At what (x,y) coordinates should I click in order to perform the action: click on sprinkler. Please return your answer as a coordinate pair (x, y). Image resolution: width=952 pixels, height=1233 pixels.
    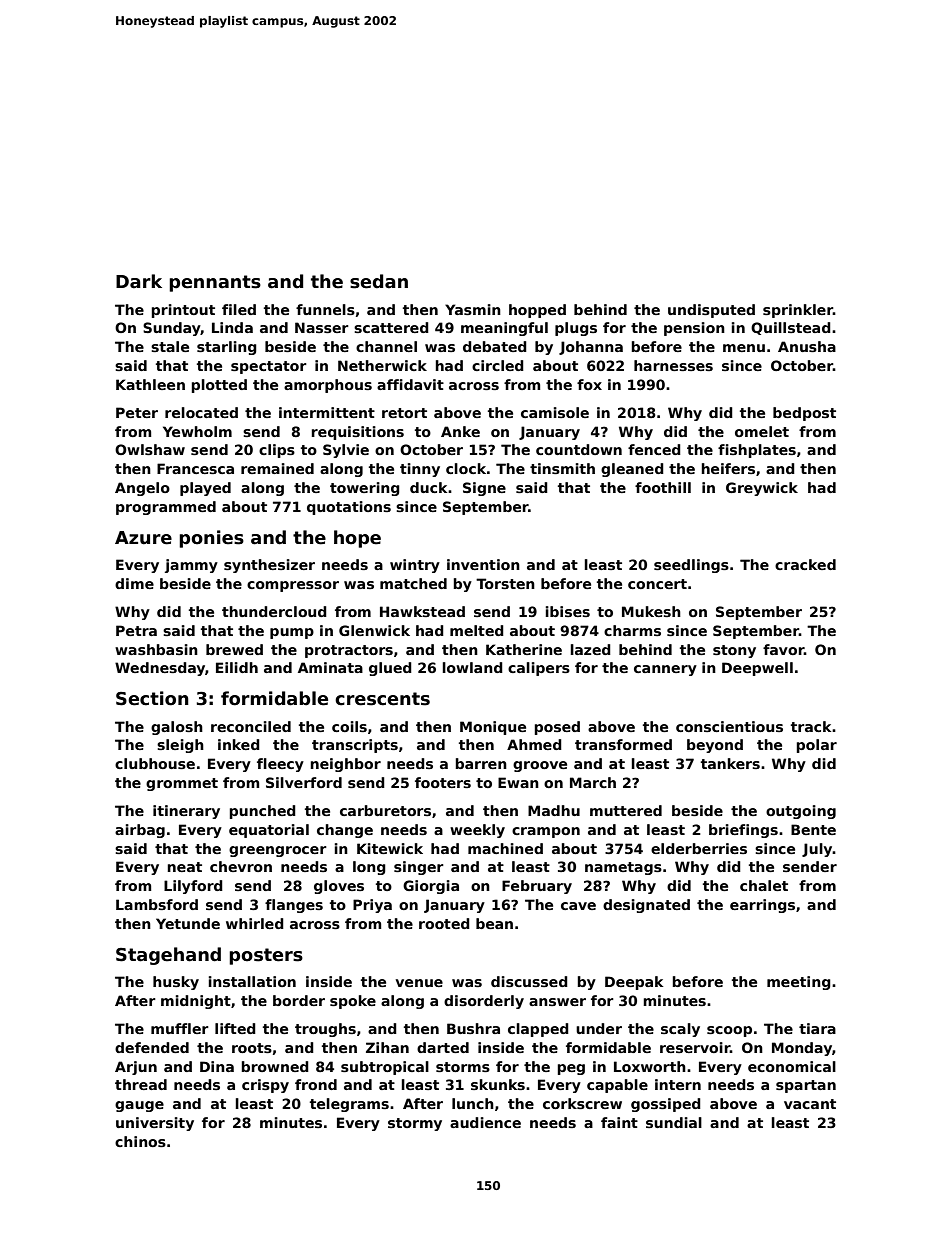
    Looking at the image, I should click on (798, 311).
